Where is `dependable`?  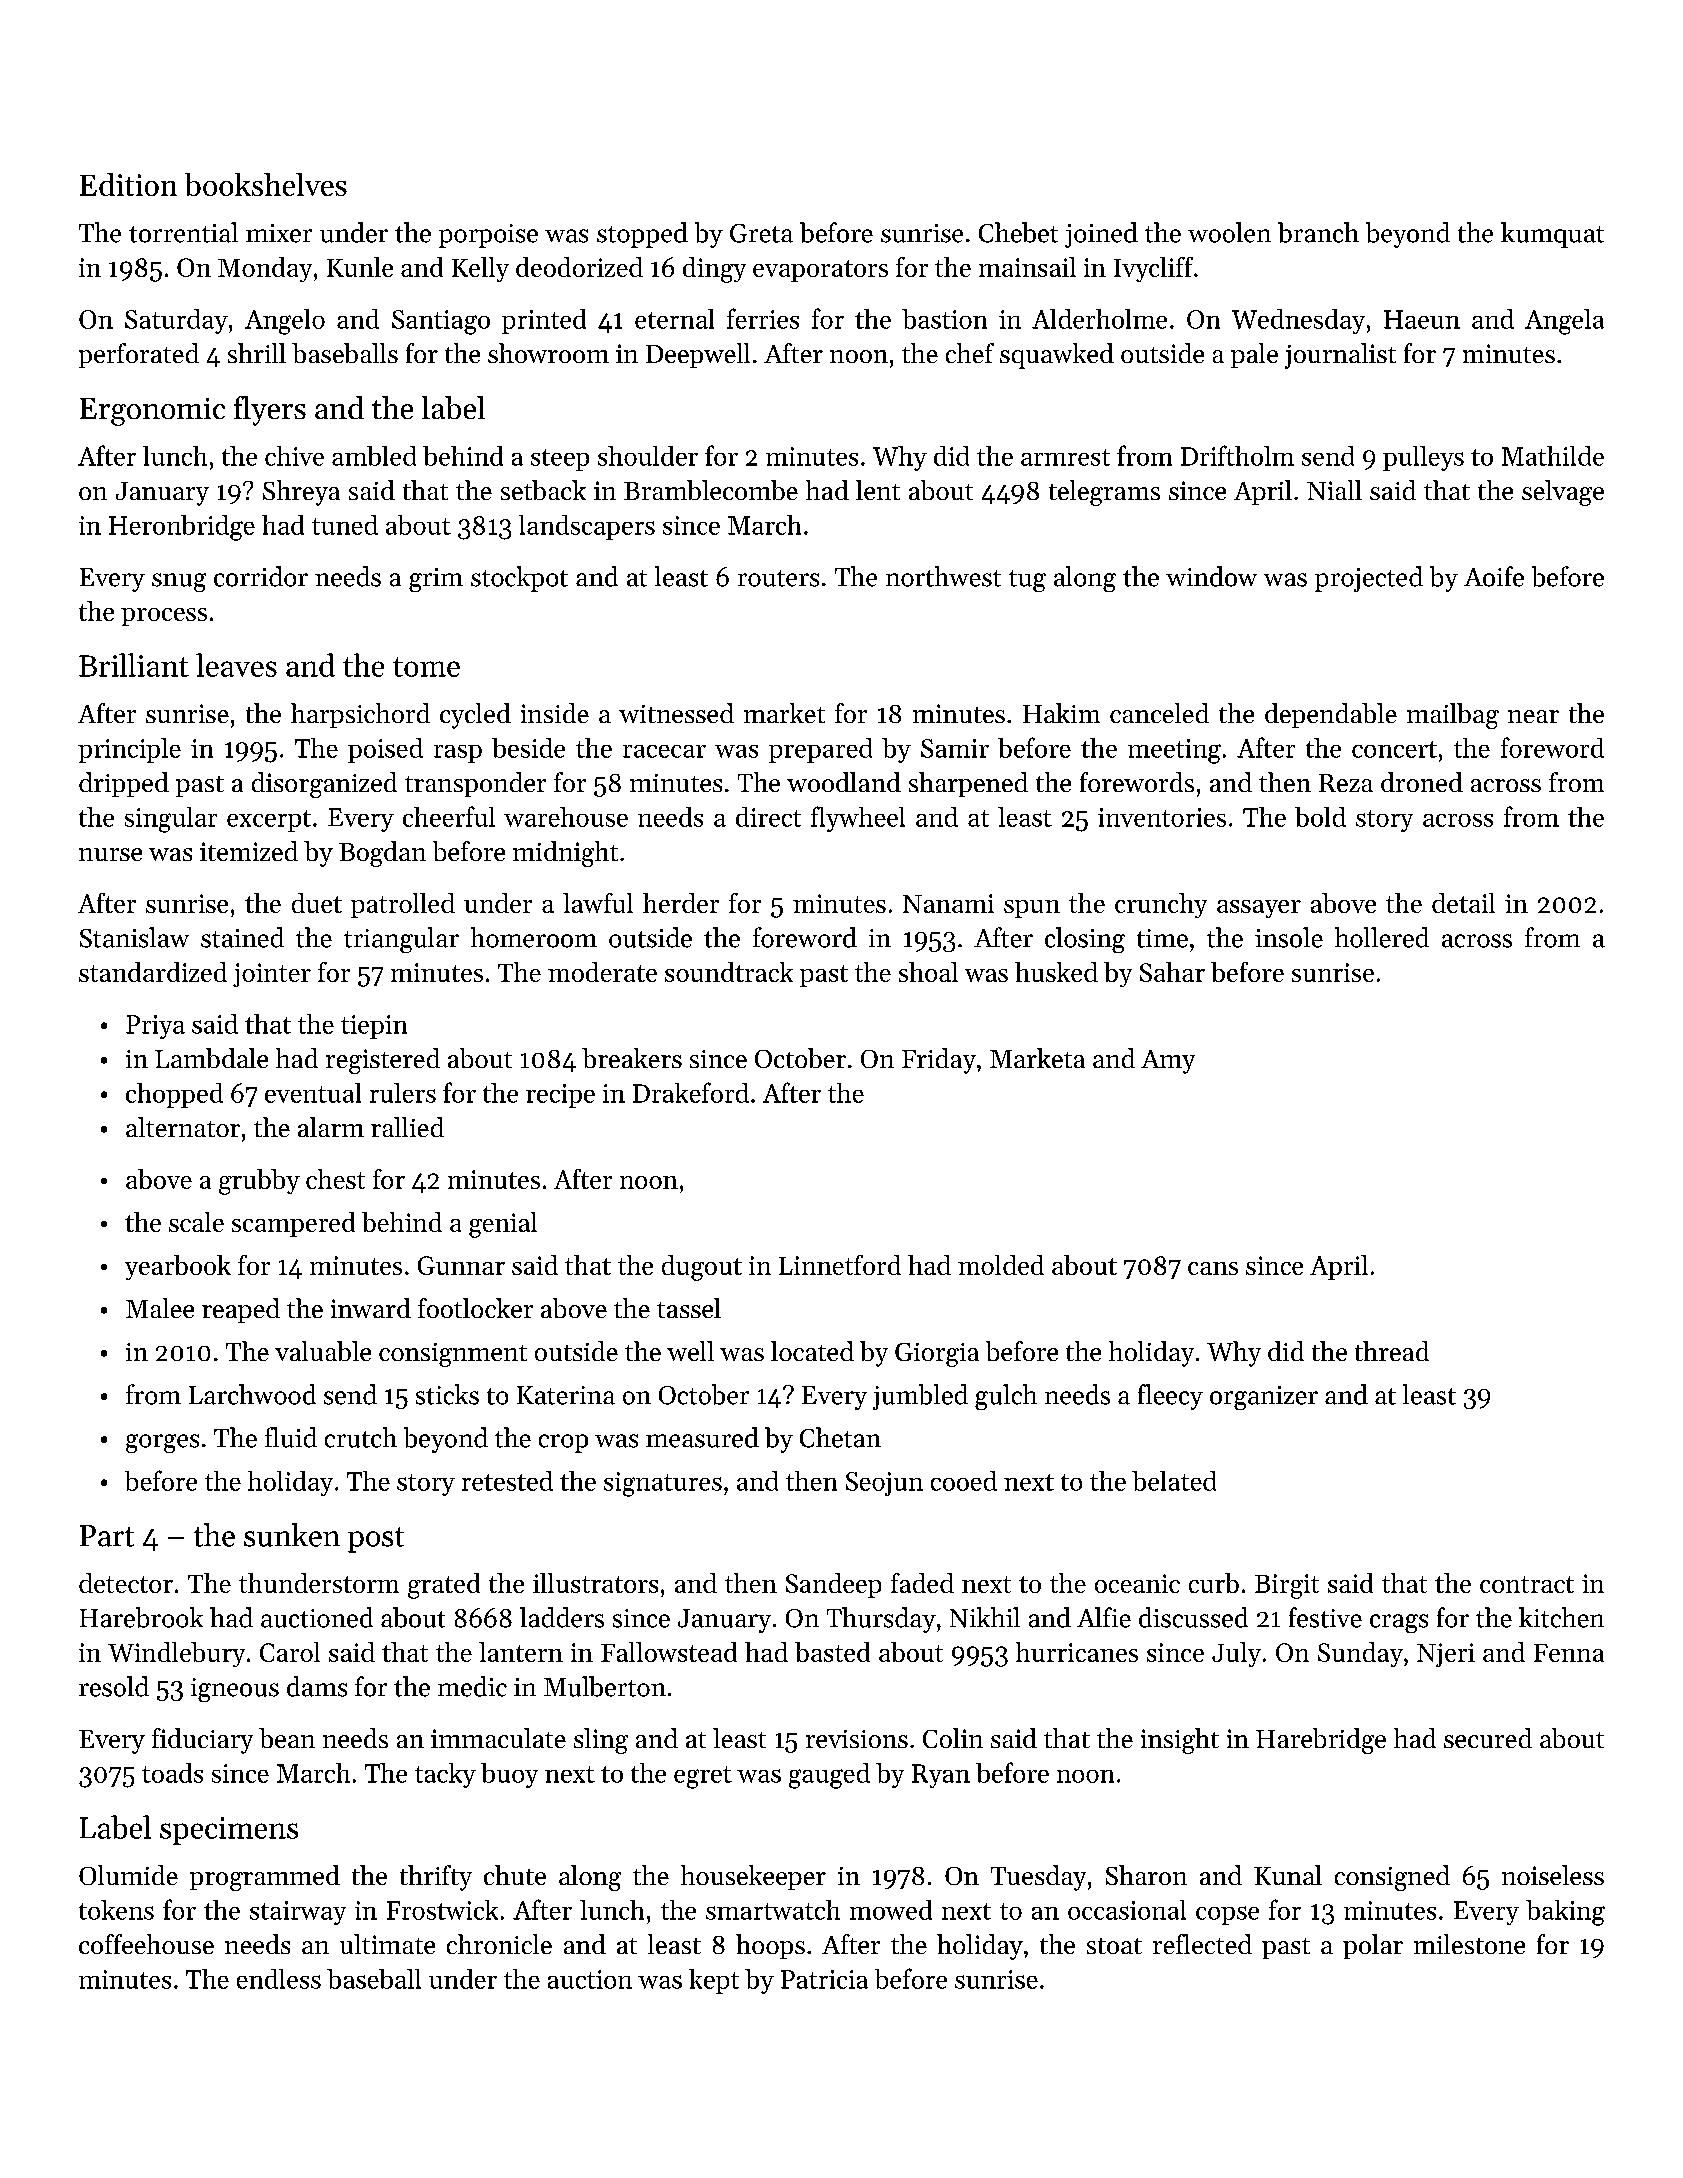
dependable is located at coordinates (1331, 715).
